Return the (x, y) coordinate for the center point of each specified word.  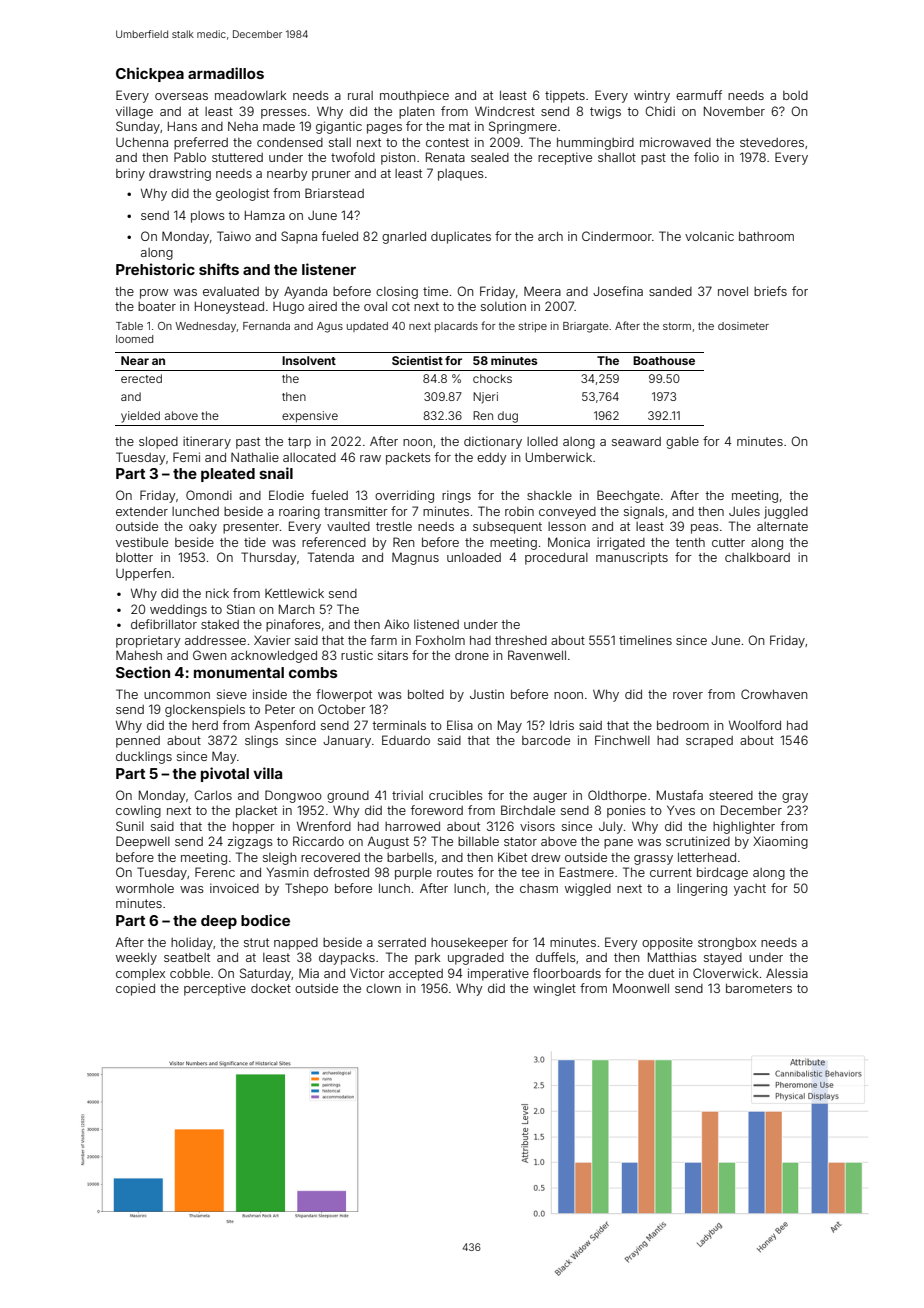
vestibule (142, 542)
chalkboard (757, 557)
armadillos (226, 73)
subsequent (507, 528)
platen (416, 113)
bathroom (766, 236)
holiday (192, 943)
